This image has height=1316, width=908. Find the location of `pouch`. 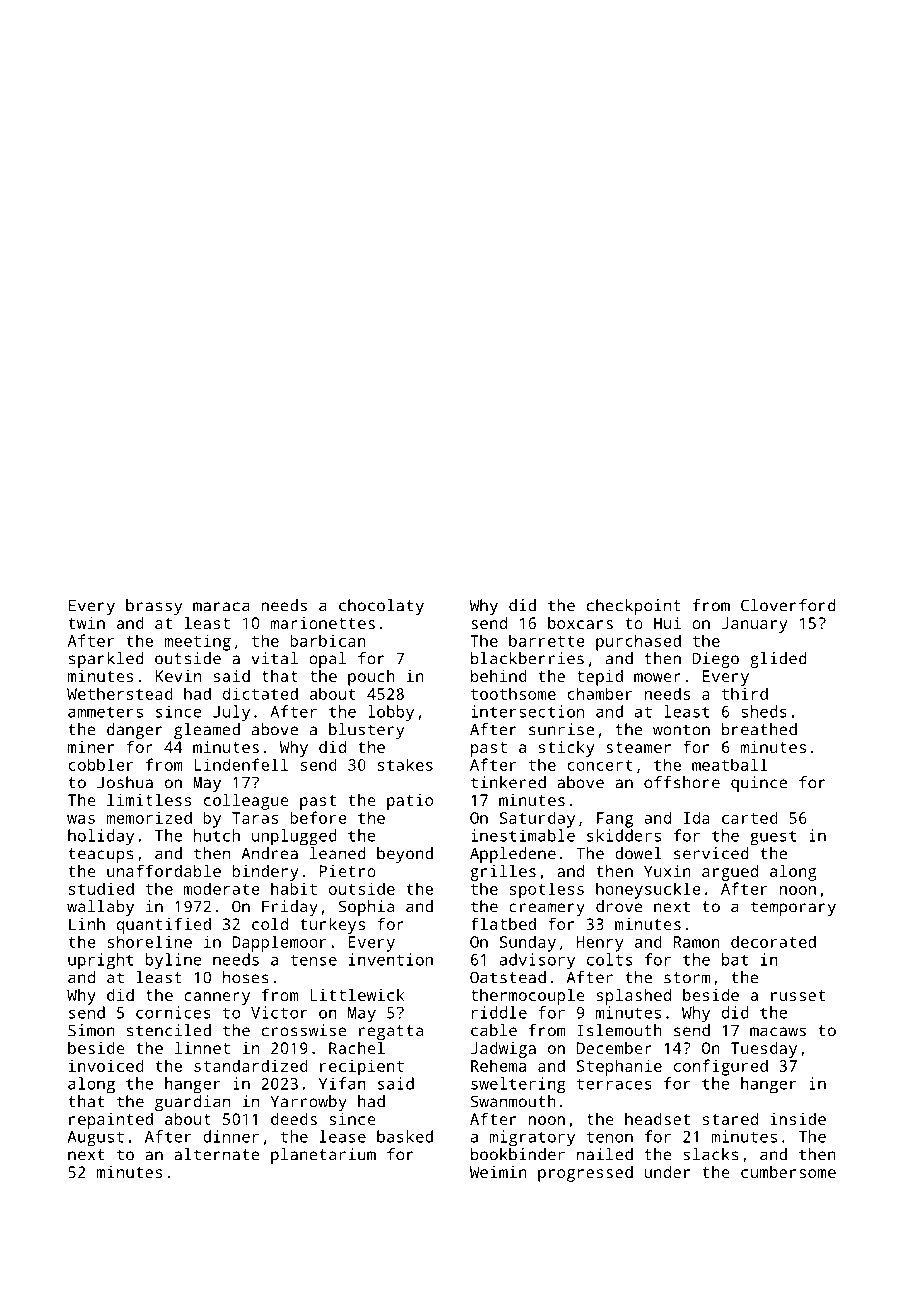

pouch is located at coordinates (371, 678).
